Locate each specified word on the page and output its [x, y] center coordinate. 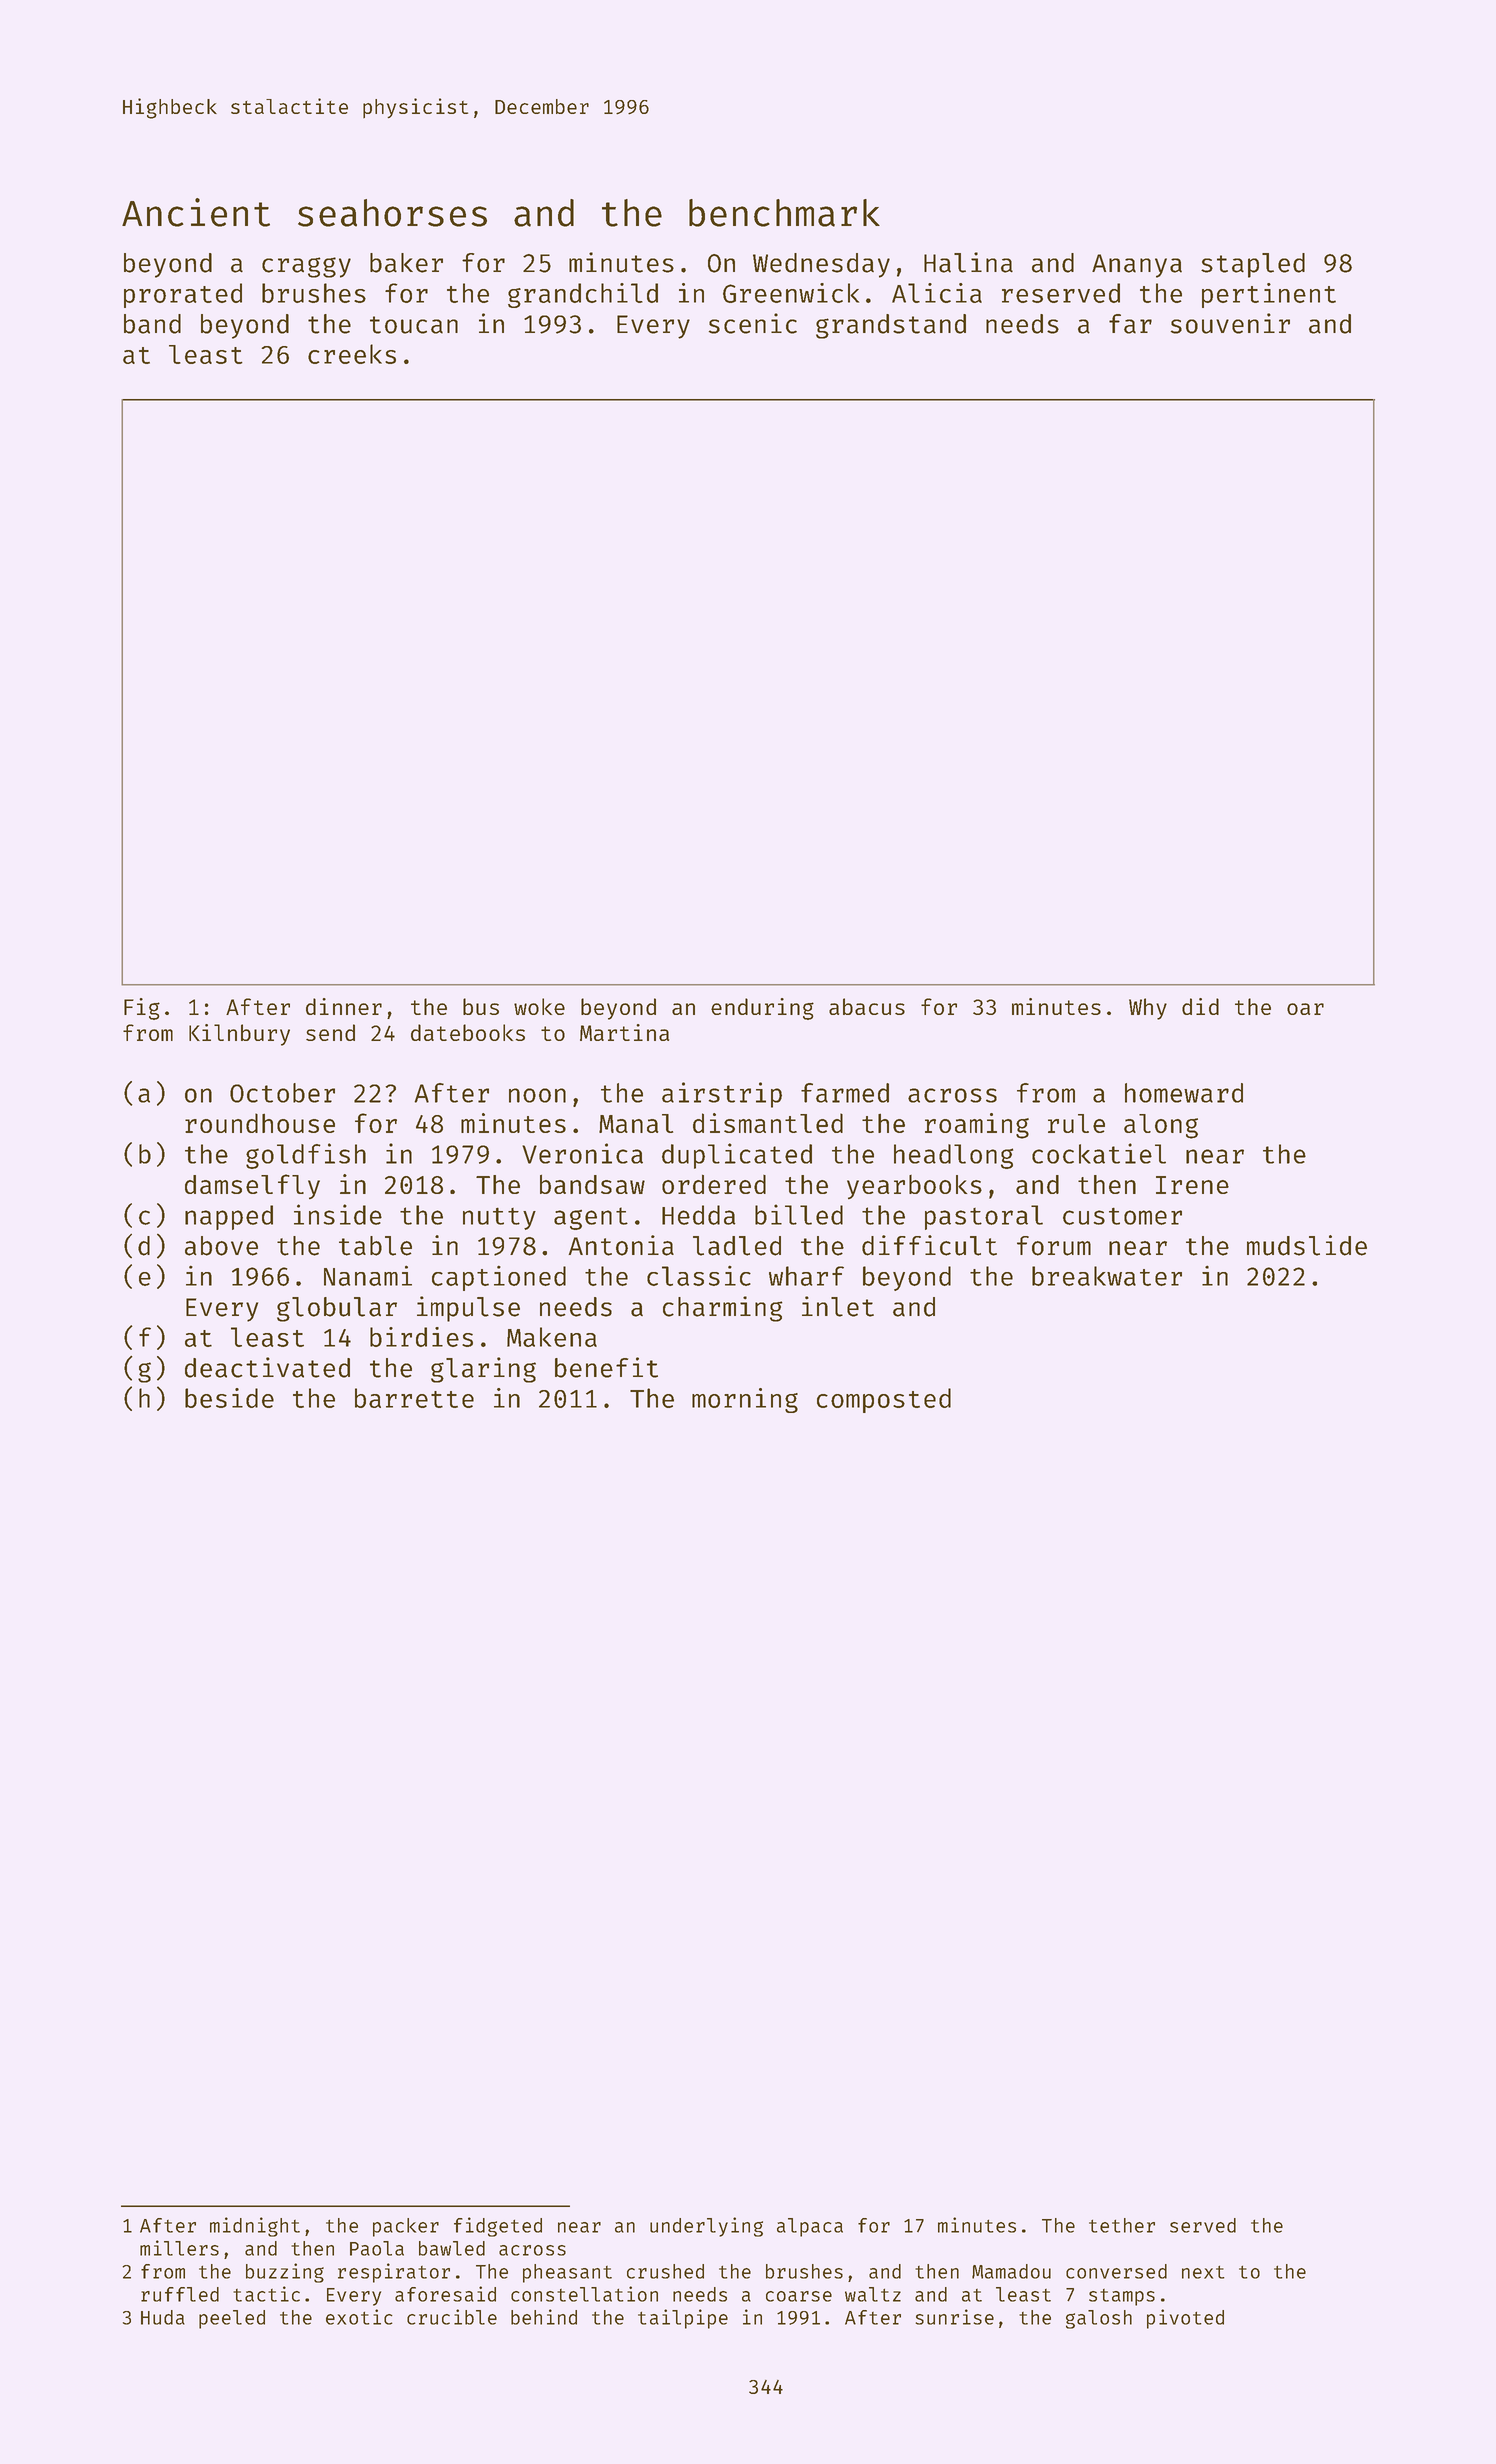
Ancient [196, 212]
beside [229, 1398]
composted [884, 1400]
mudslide [1307, 1245]
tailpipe [683, 2319]
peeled [232, 2319]
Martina [624, 1032]
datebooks [468, 1032]
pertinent [1269, 295]
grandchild [583, 295]
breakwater [1107, 1276]
